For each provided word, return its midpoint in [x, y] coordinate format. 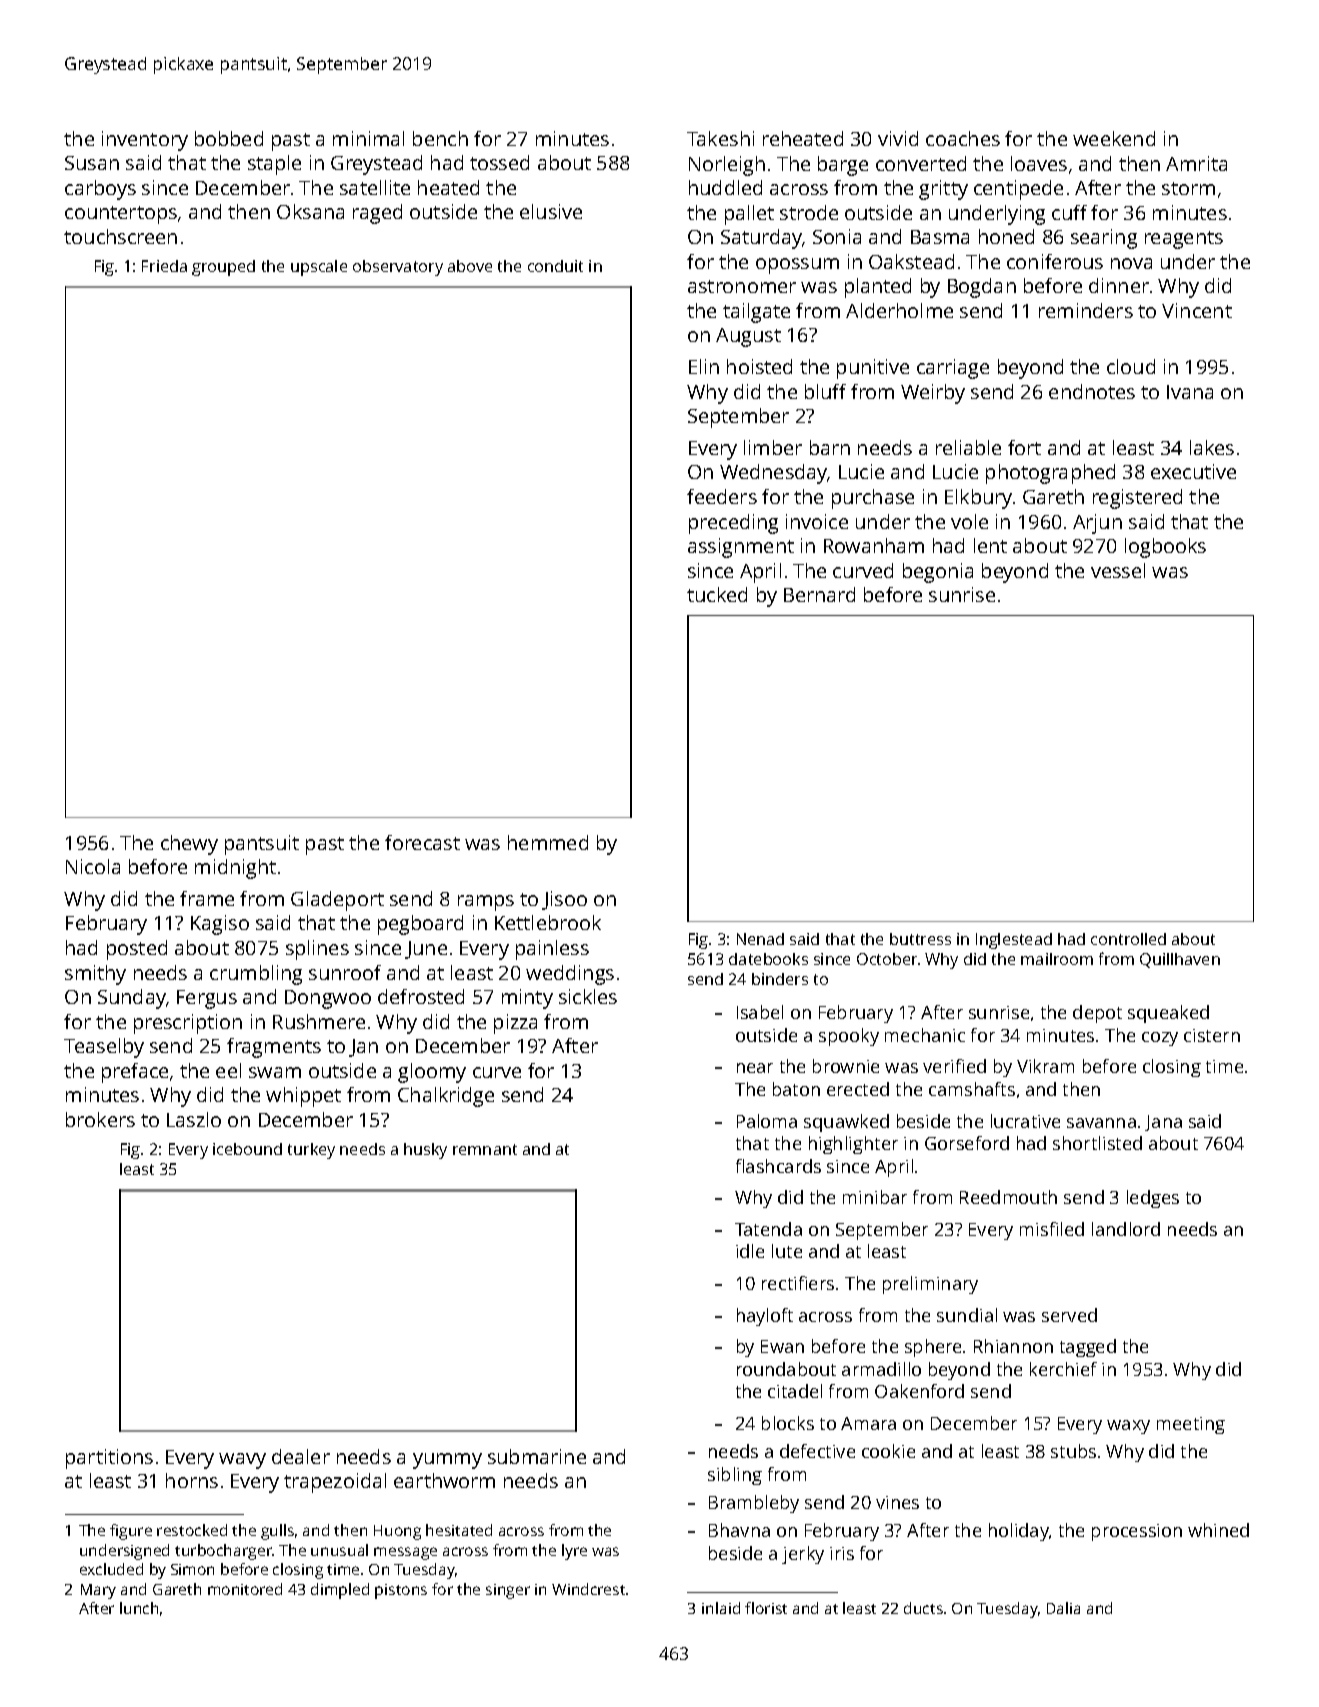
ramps [486, 903]
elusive [551, 211]
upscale [319, 268]
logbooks [1165, 548]
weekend [1114, 138]
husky [425, 1151]
